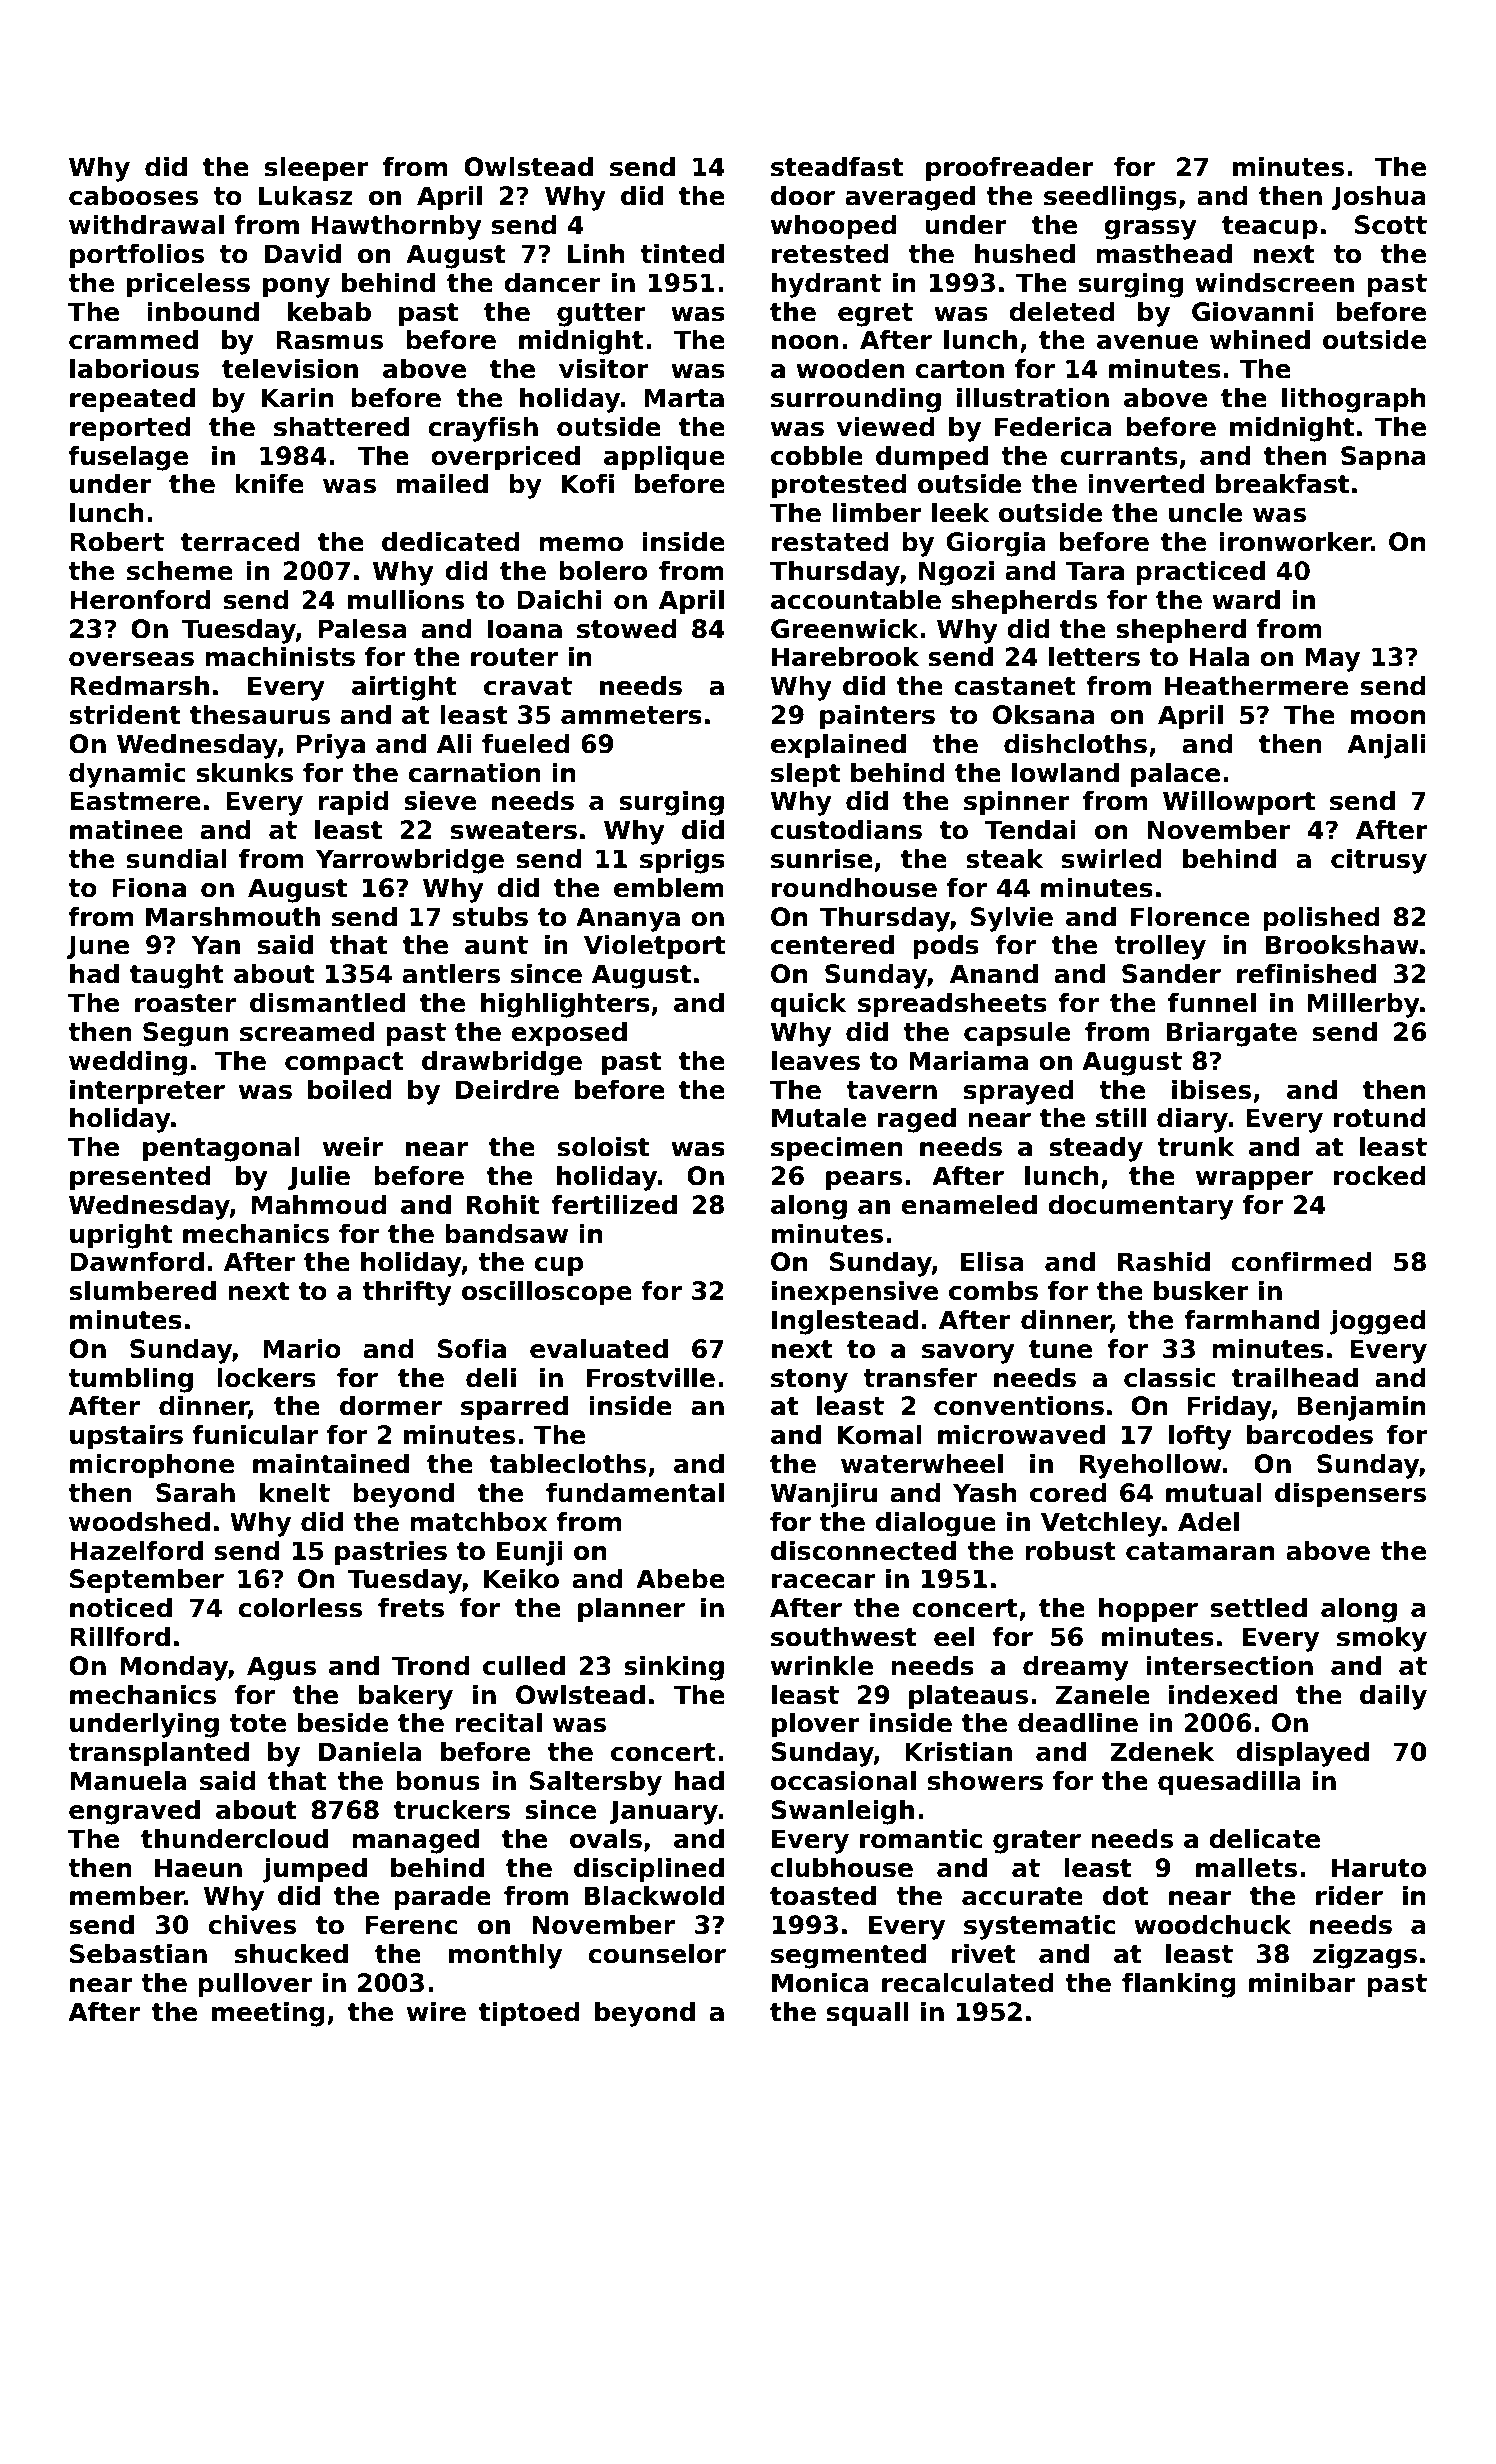 The width and height of the screenshot is (1496, 2464). I want to click on Violetport, so click(654, 947).
